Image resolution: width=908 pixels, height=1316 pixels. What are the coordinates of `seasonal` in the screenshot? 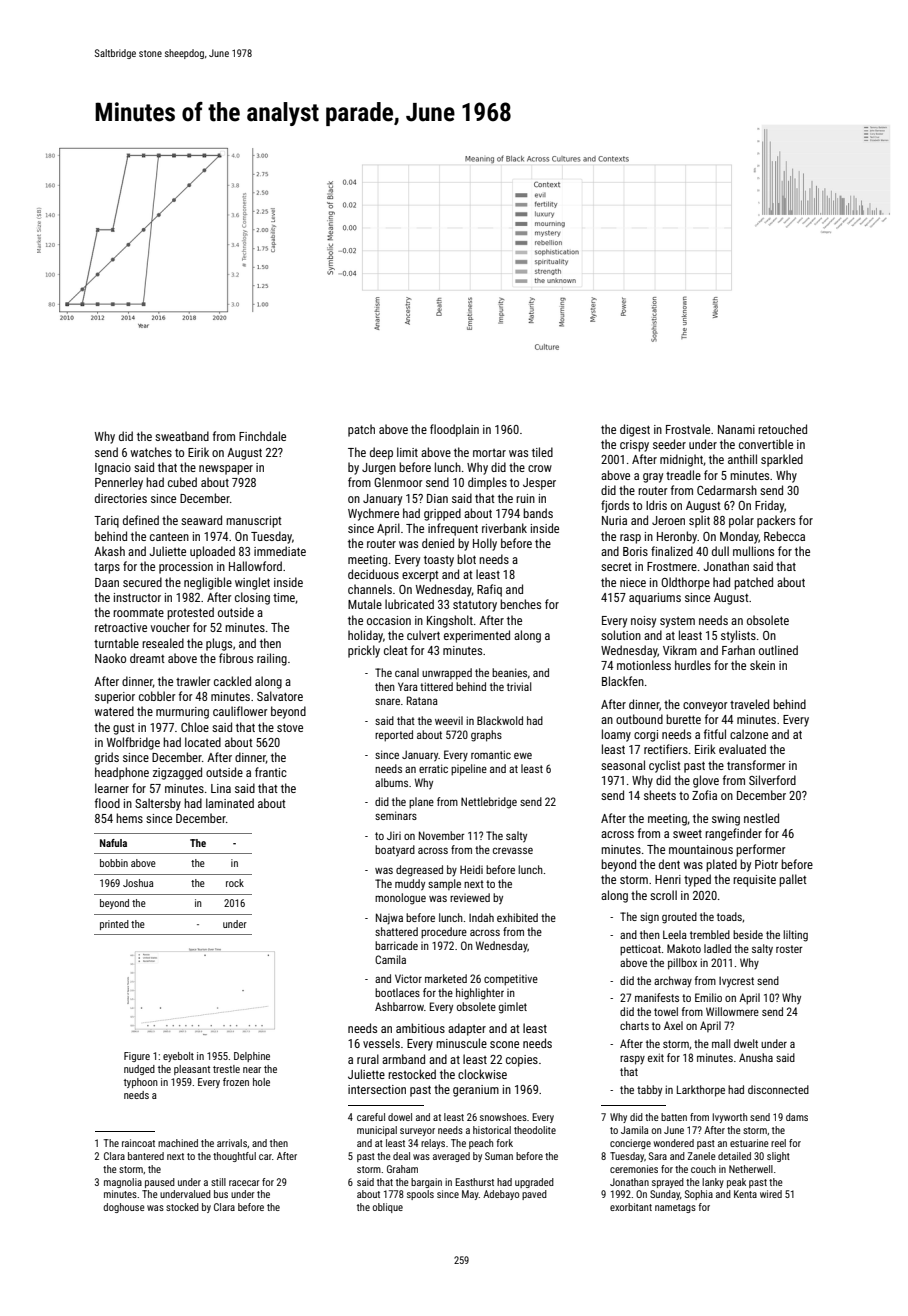 It's located at (623, 765).
